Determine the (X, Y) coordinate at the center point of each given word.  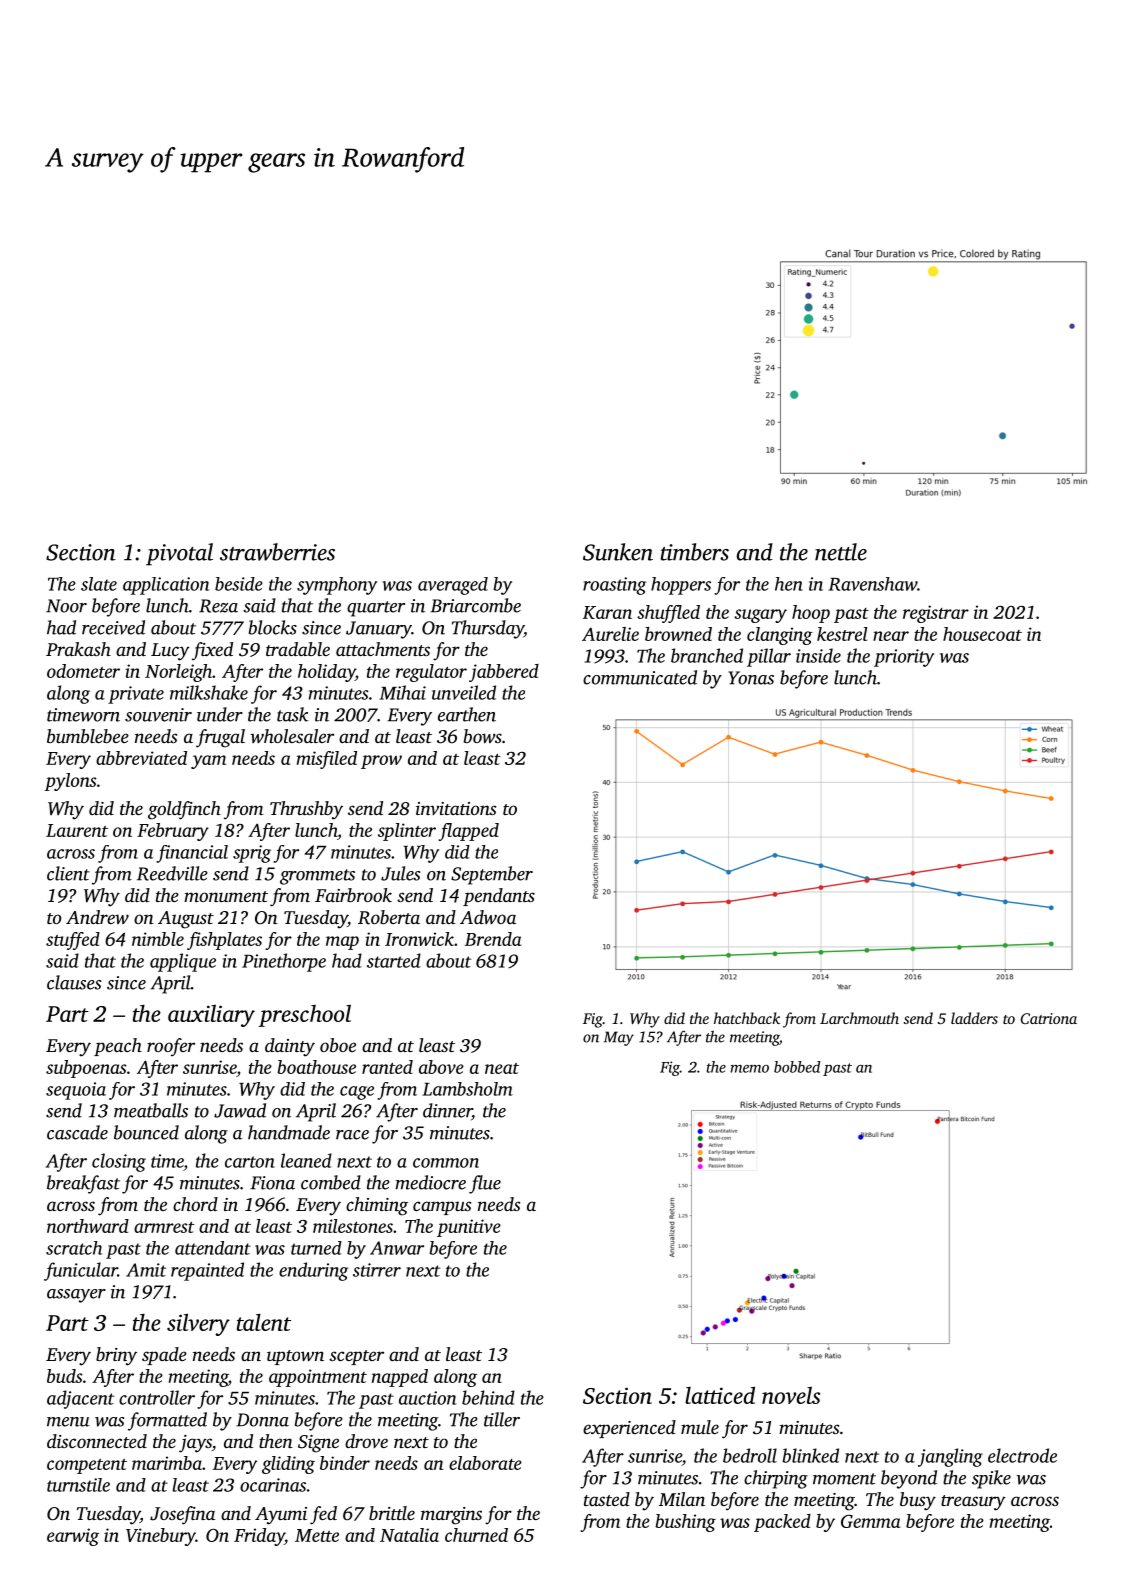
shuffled (668, 614)
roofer (171, 1047)
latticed (720, 1395)
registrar (936, 614)
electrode (1022, 1455)
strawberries (277, 552)
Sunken (618, 552)
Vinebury (161, 1537)
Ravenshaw (872, 584)
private (136, 695)
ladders (974, 1018)
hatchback (747, 1018)
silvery (198, 1324)
